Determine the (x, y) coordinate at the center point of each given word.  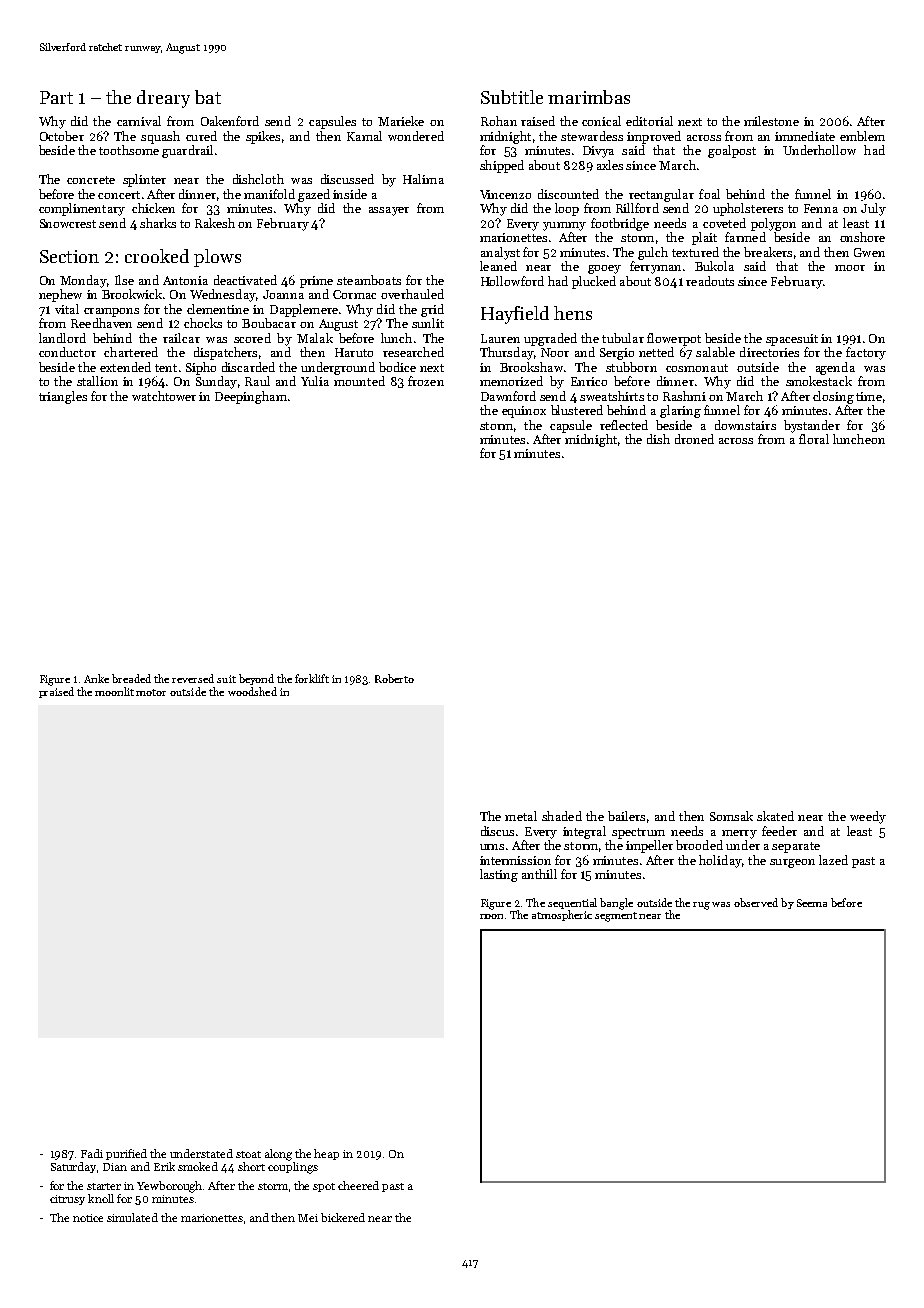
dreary (163, 99)
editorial (649, 121)
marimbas (589, 97)
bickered (343, 1217)
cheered (358, 1185)
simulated (132, 1217)
